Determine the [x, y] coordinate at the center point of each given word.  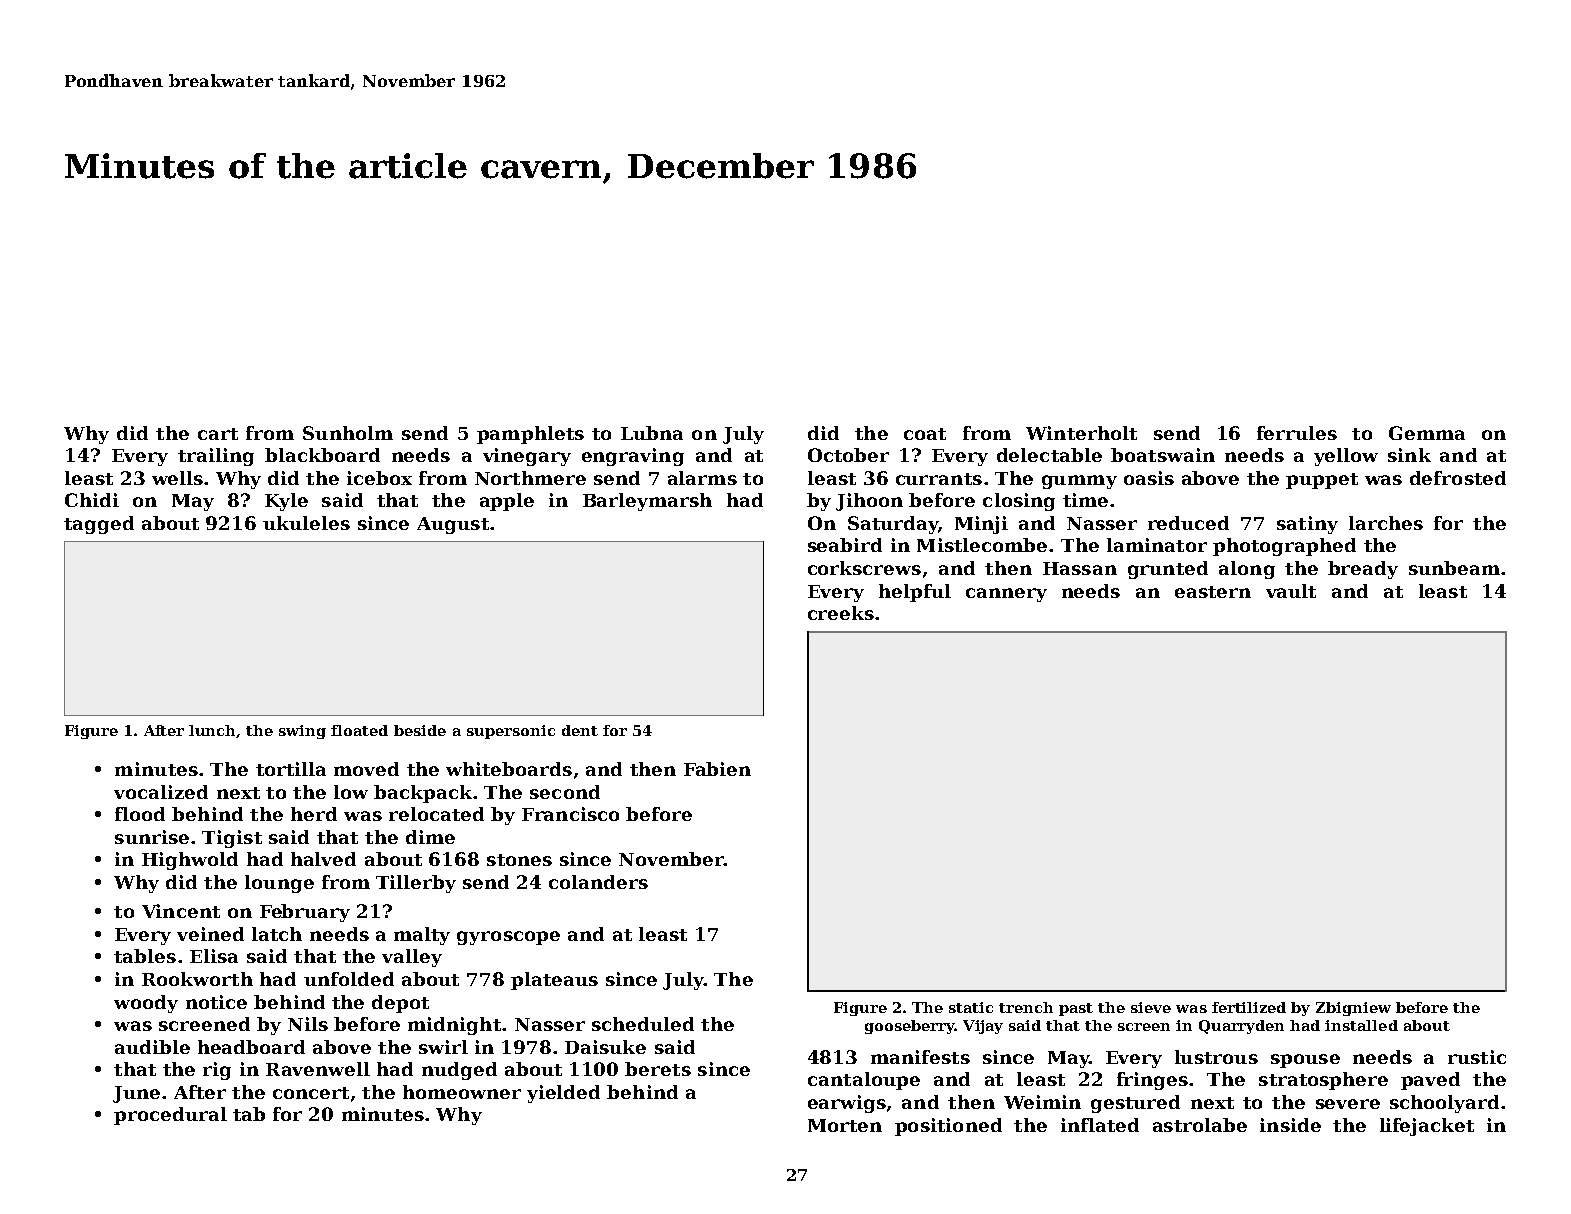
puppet [1322, 481]
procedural [170, 1116]
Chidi [92, 500]
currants [939, 479]
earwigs [847, 1104]
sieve [1151, 1007]
